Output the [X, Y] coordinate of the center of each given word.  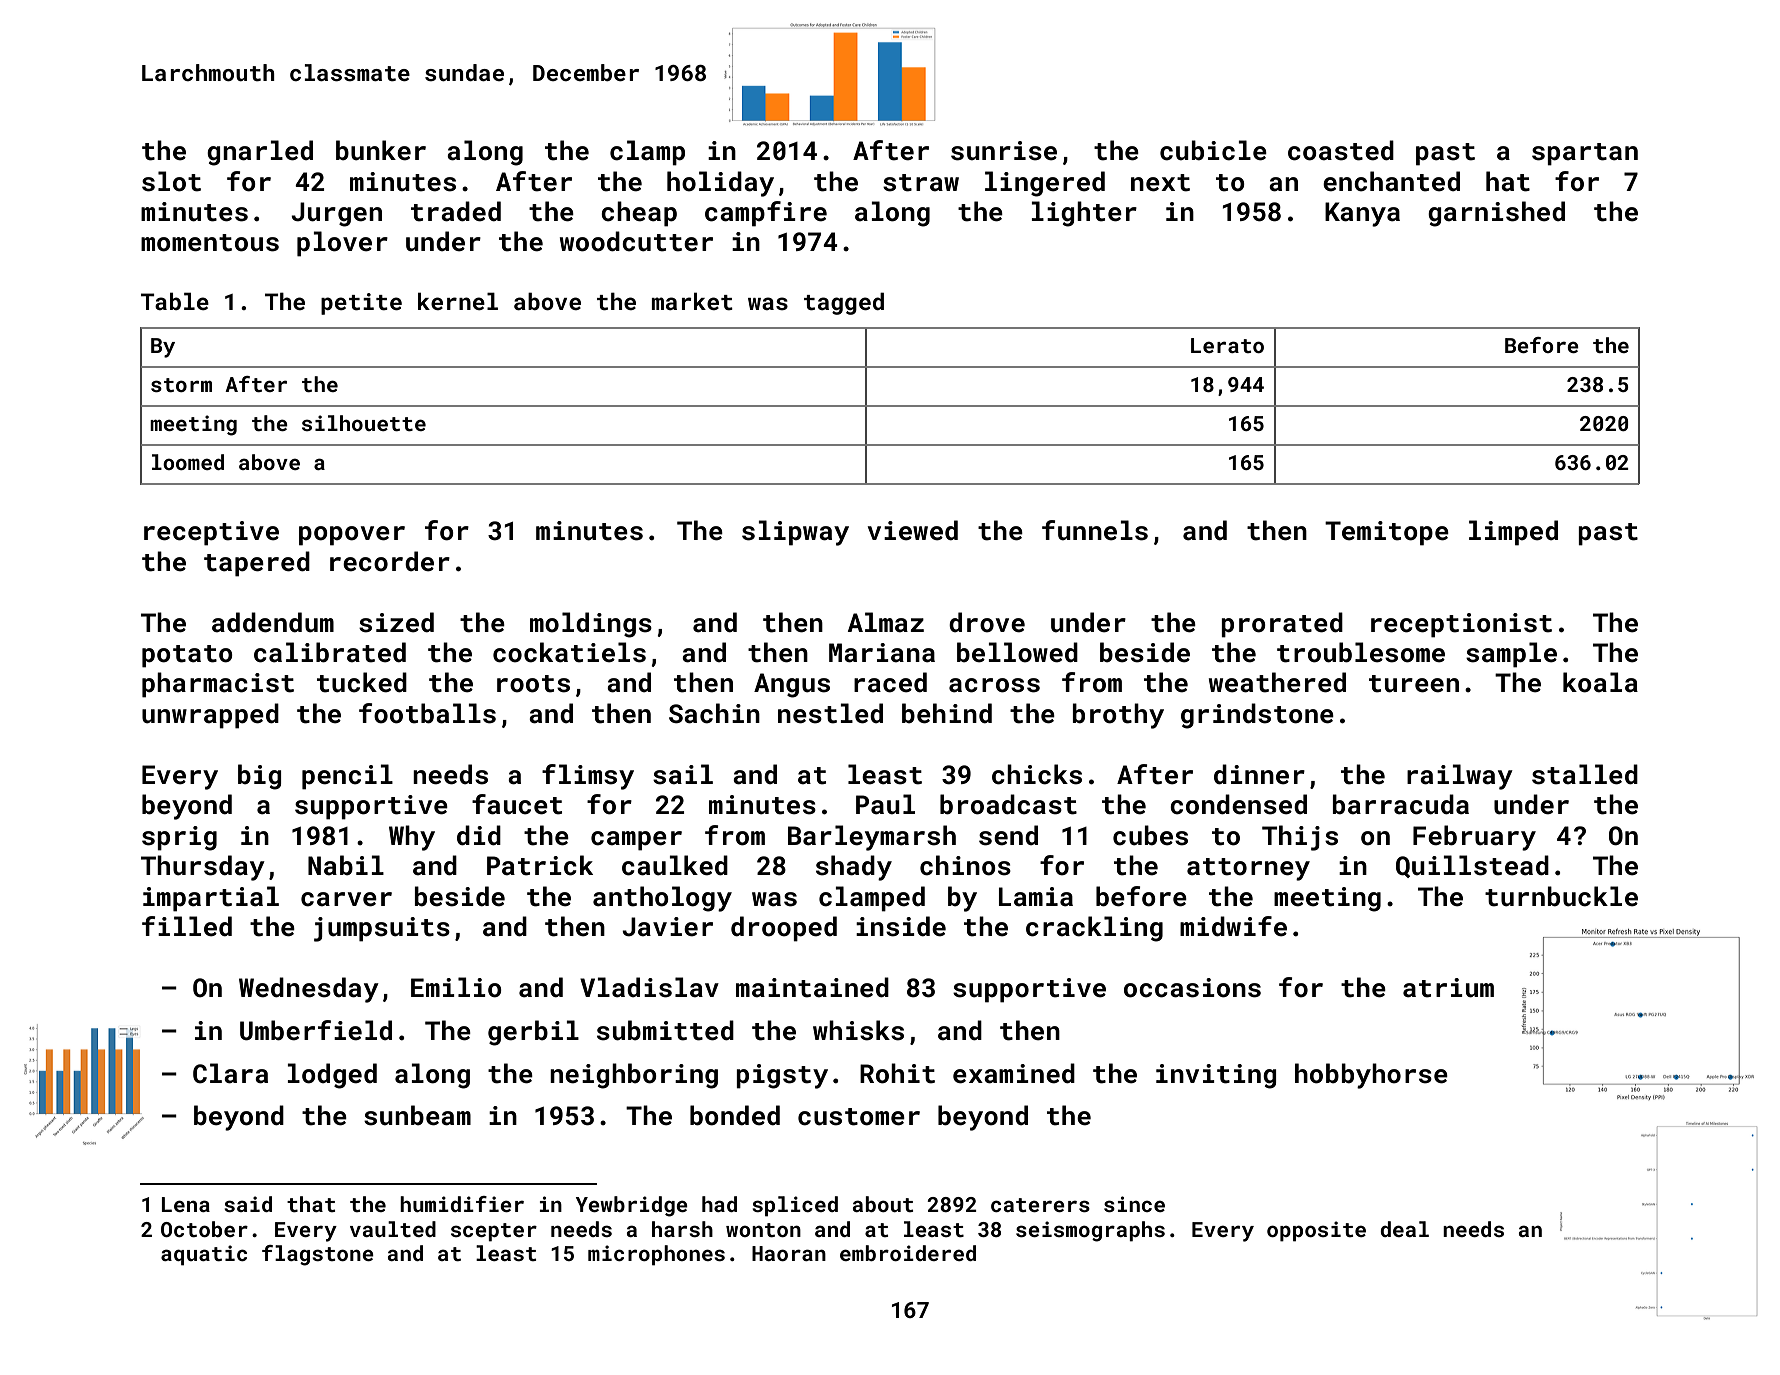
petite [361, 304]
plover [342, 244]
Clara [230, 1073]
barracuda [1401, 804]
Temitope [1387, 533]
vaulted [393, 1229]
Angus [792, 685]
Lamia [1036, 897]
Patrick [540, 865]
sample [1511, 655]
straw [921, 183]
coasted [1341, 150]
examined [1014, 1073]
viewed [913, 530]
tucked [362, 682]
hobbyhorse [1371, 1076]
